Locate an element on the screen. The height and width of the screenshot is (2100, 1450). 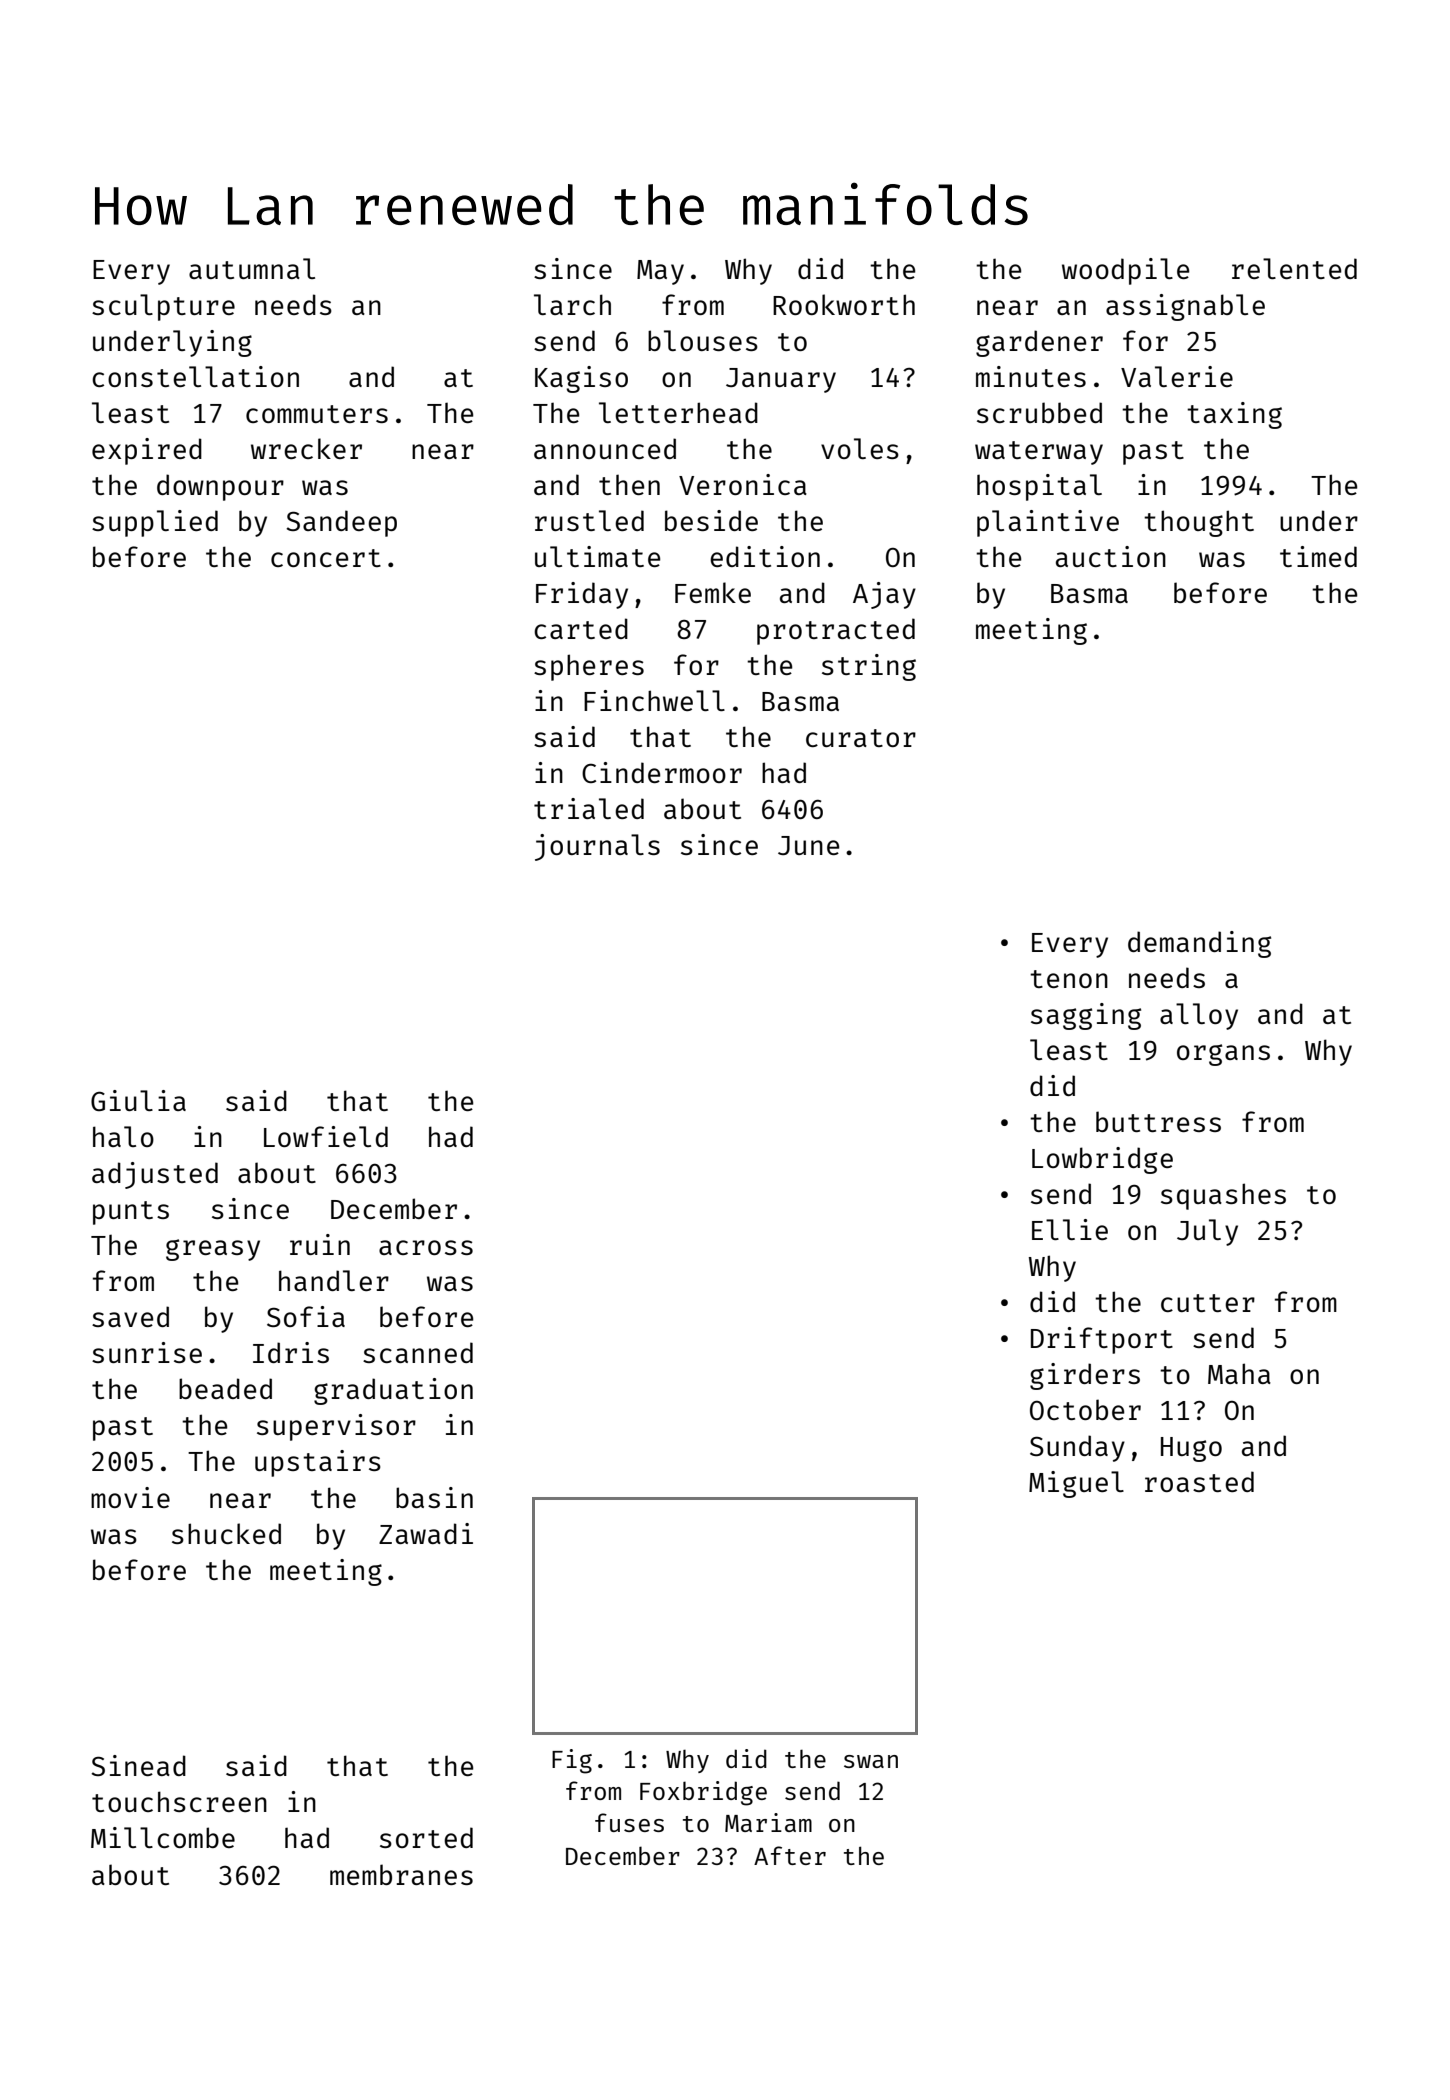
Ellie is located at coordinates (1070, 1229).
